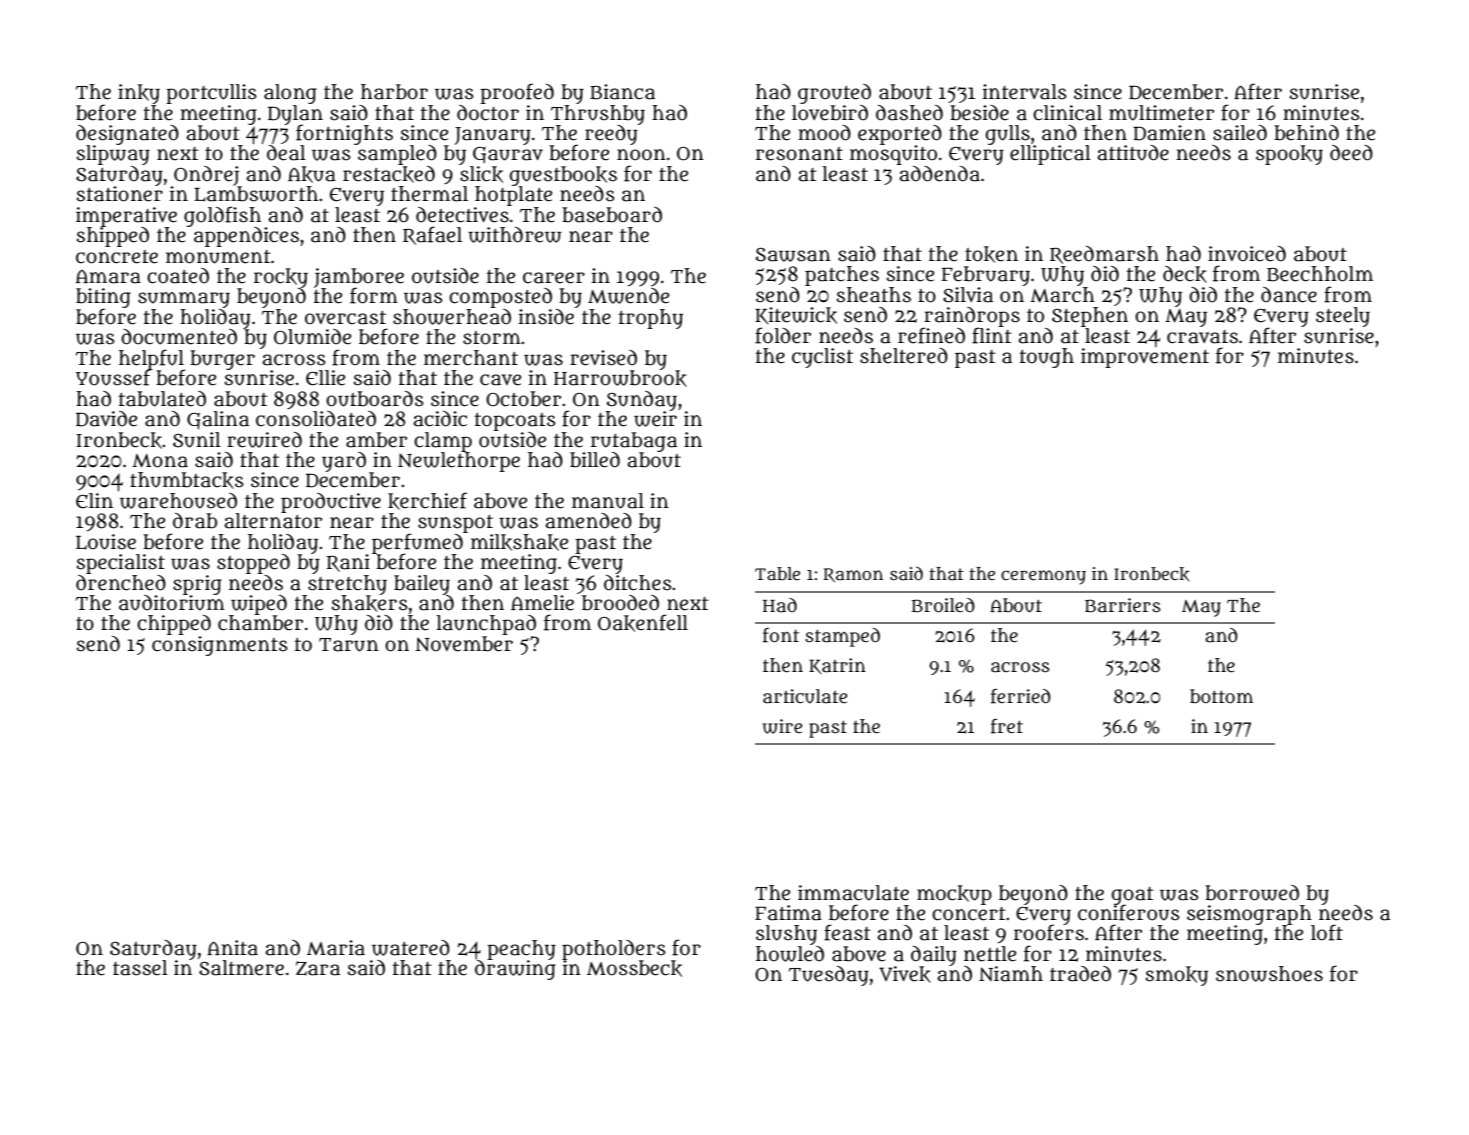 The width and height of the screenshot is (1469, 1135). I want to click on stationer, so click(120, 194).
